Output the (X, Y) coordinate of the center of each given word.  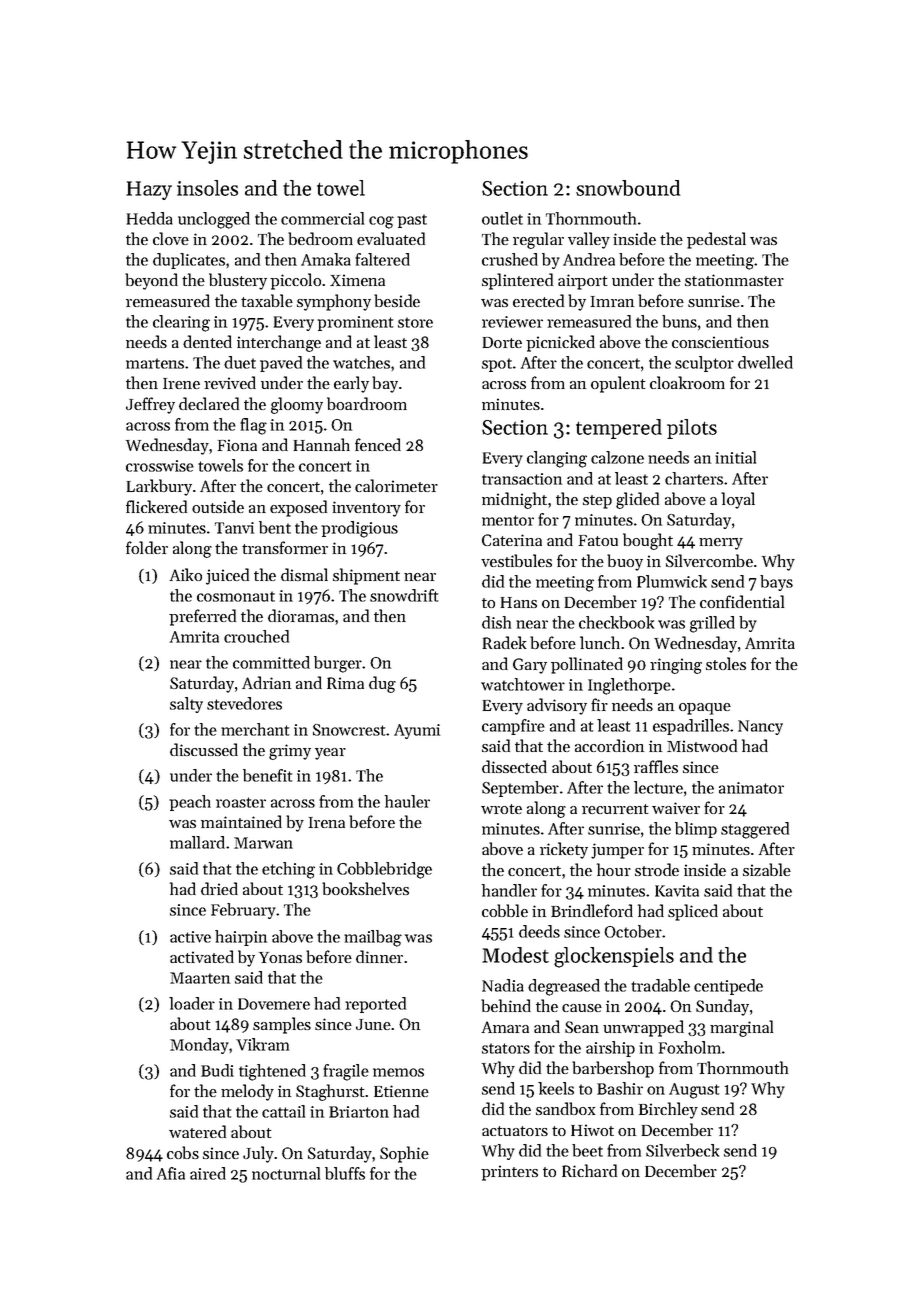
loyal (738, 500)
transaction (522, 479)
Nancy (760, 727)
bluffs (345, 1173)
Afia (171, 1173)
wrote (501, 809)
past (412, 221)
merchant (255, 729)
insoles (207, 188)
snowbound (628, 188)
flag (253, 426)
